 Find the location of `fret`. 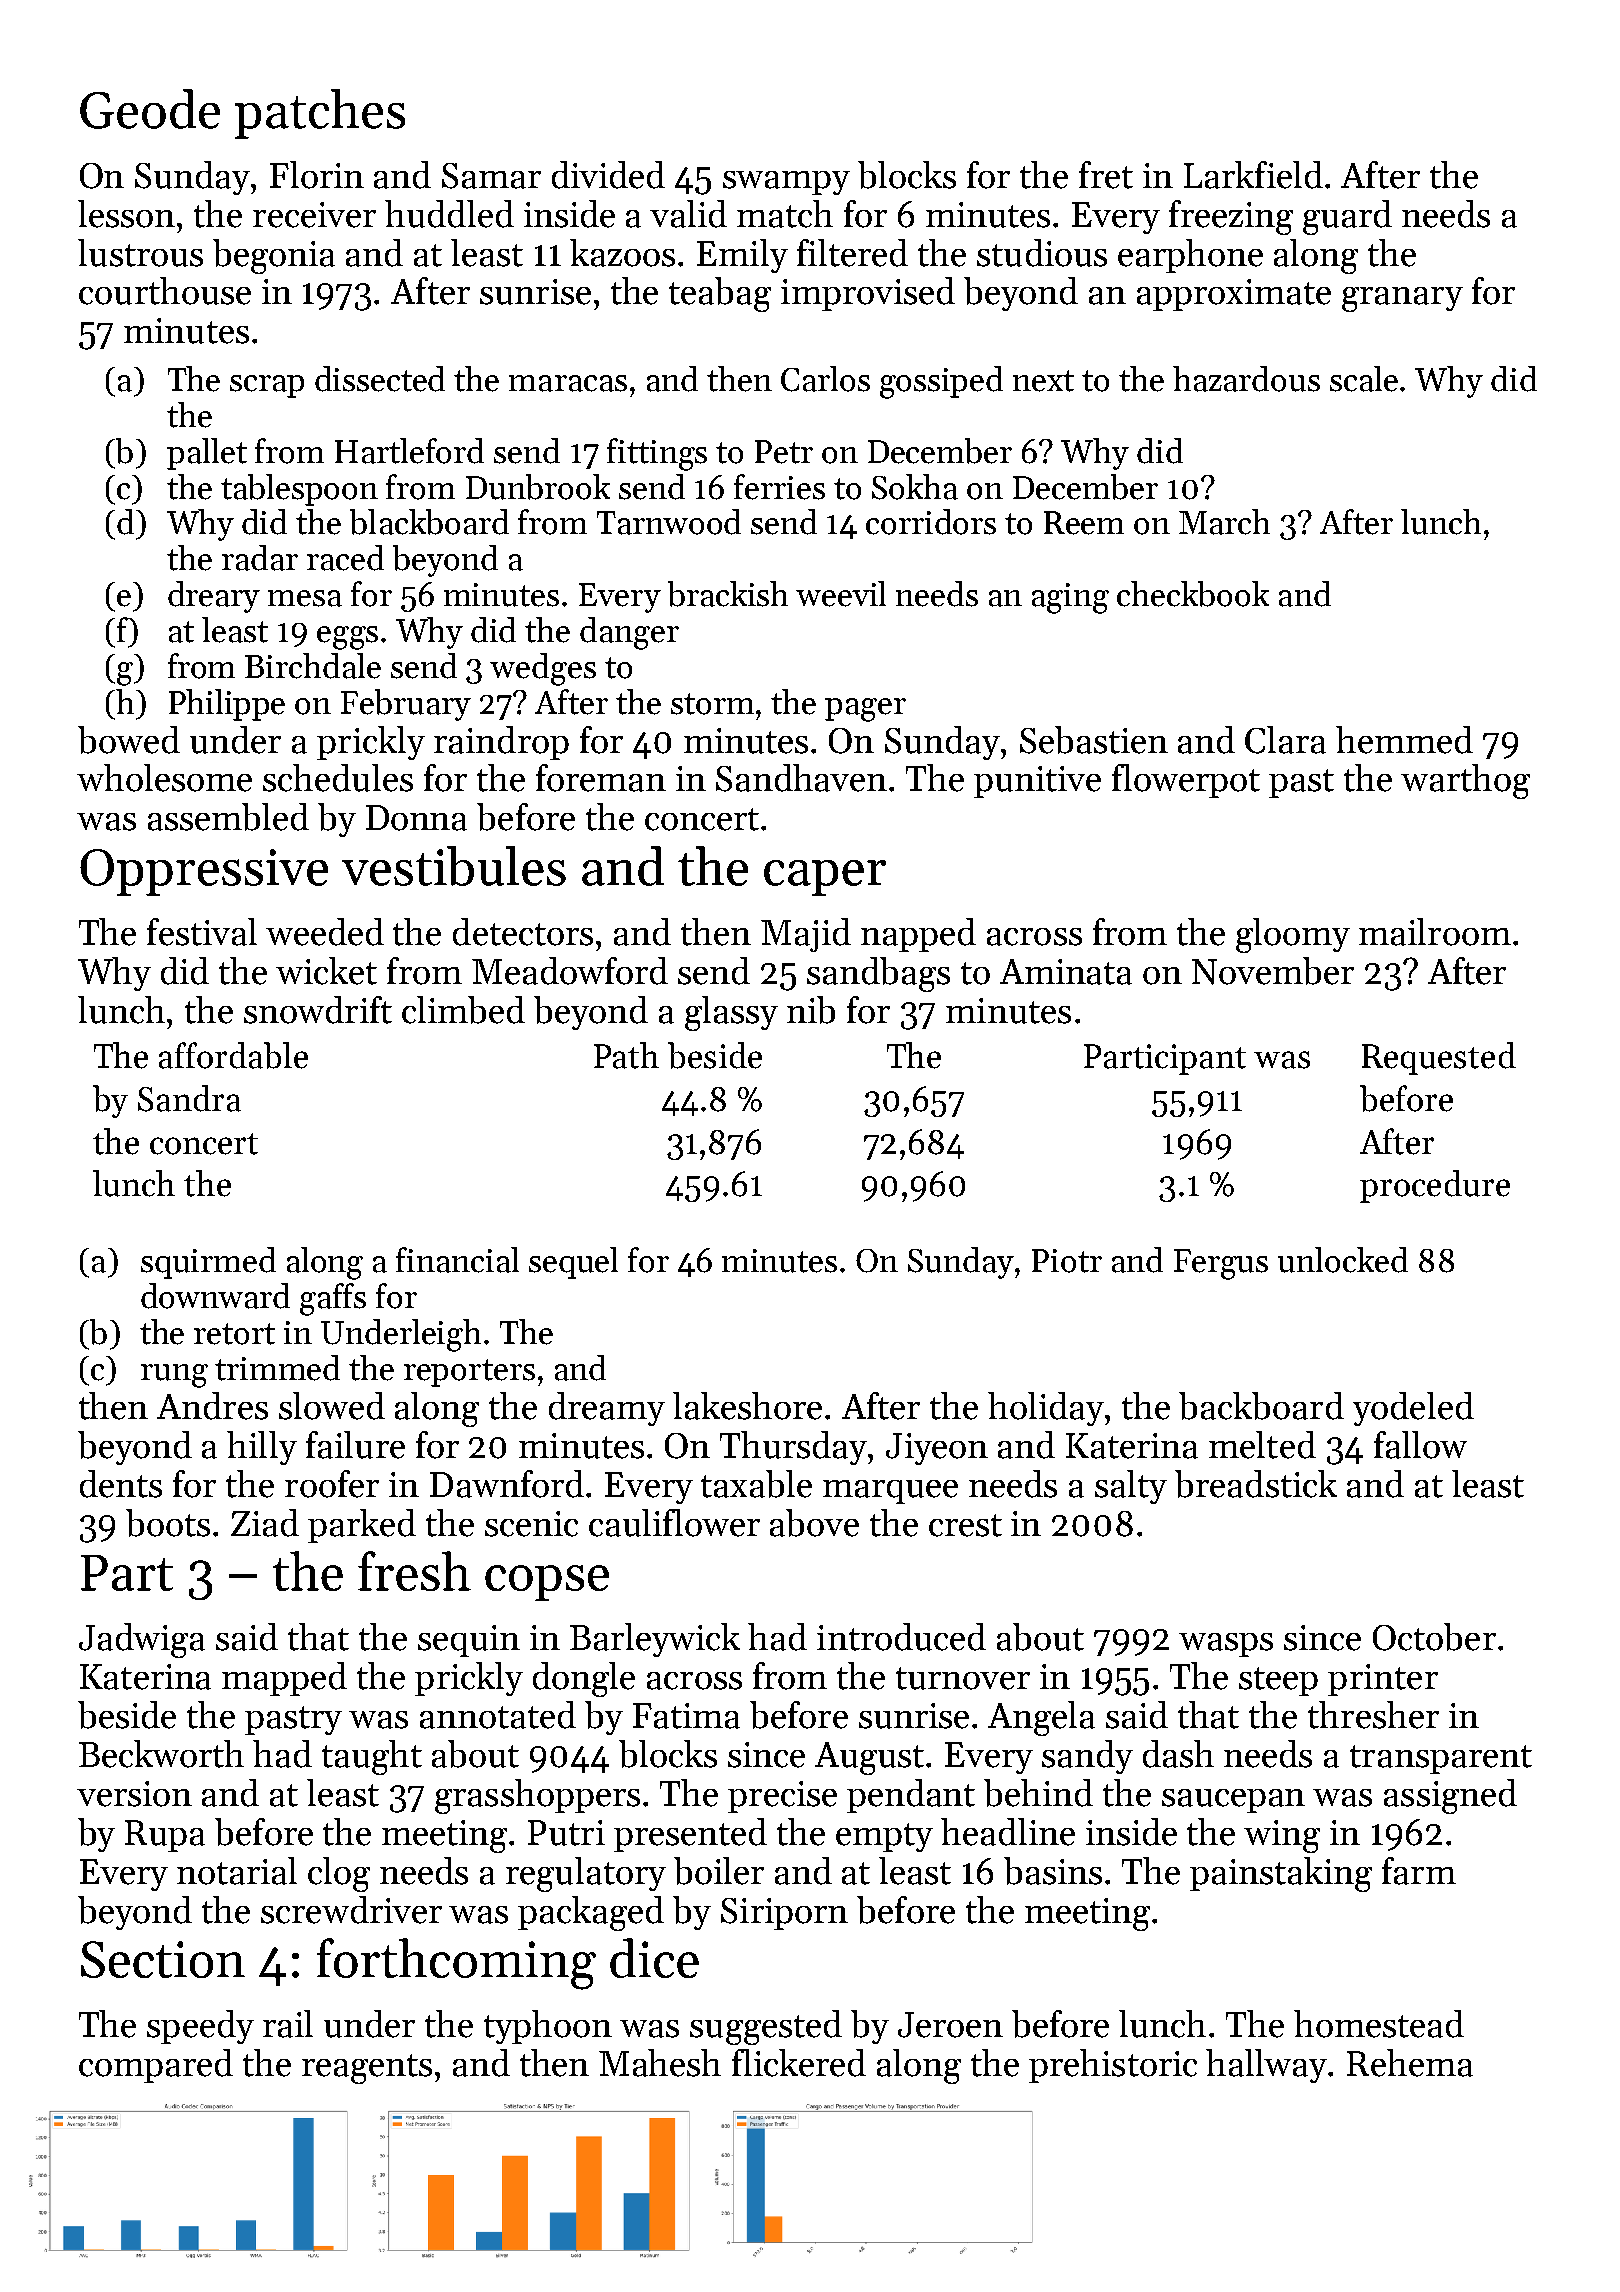

fret is located at coordinates (1106, 175).
